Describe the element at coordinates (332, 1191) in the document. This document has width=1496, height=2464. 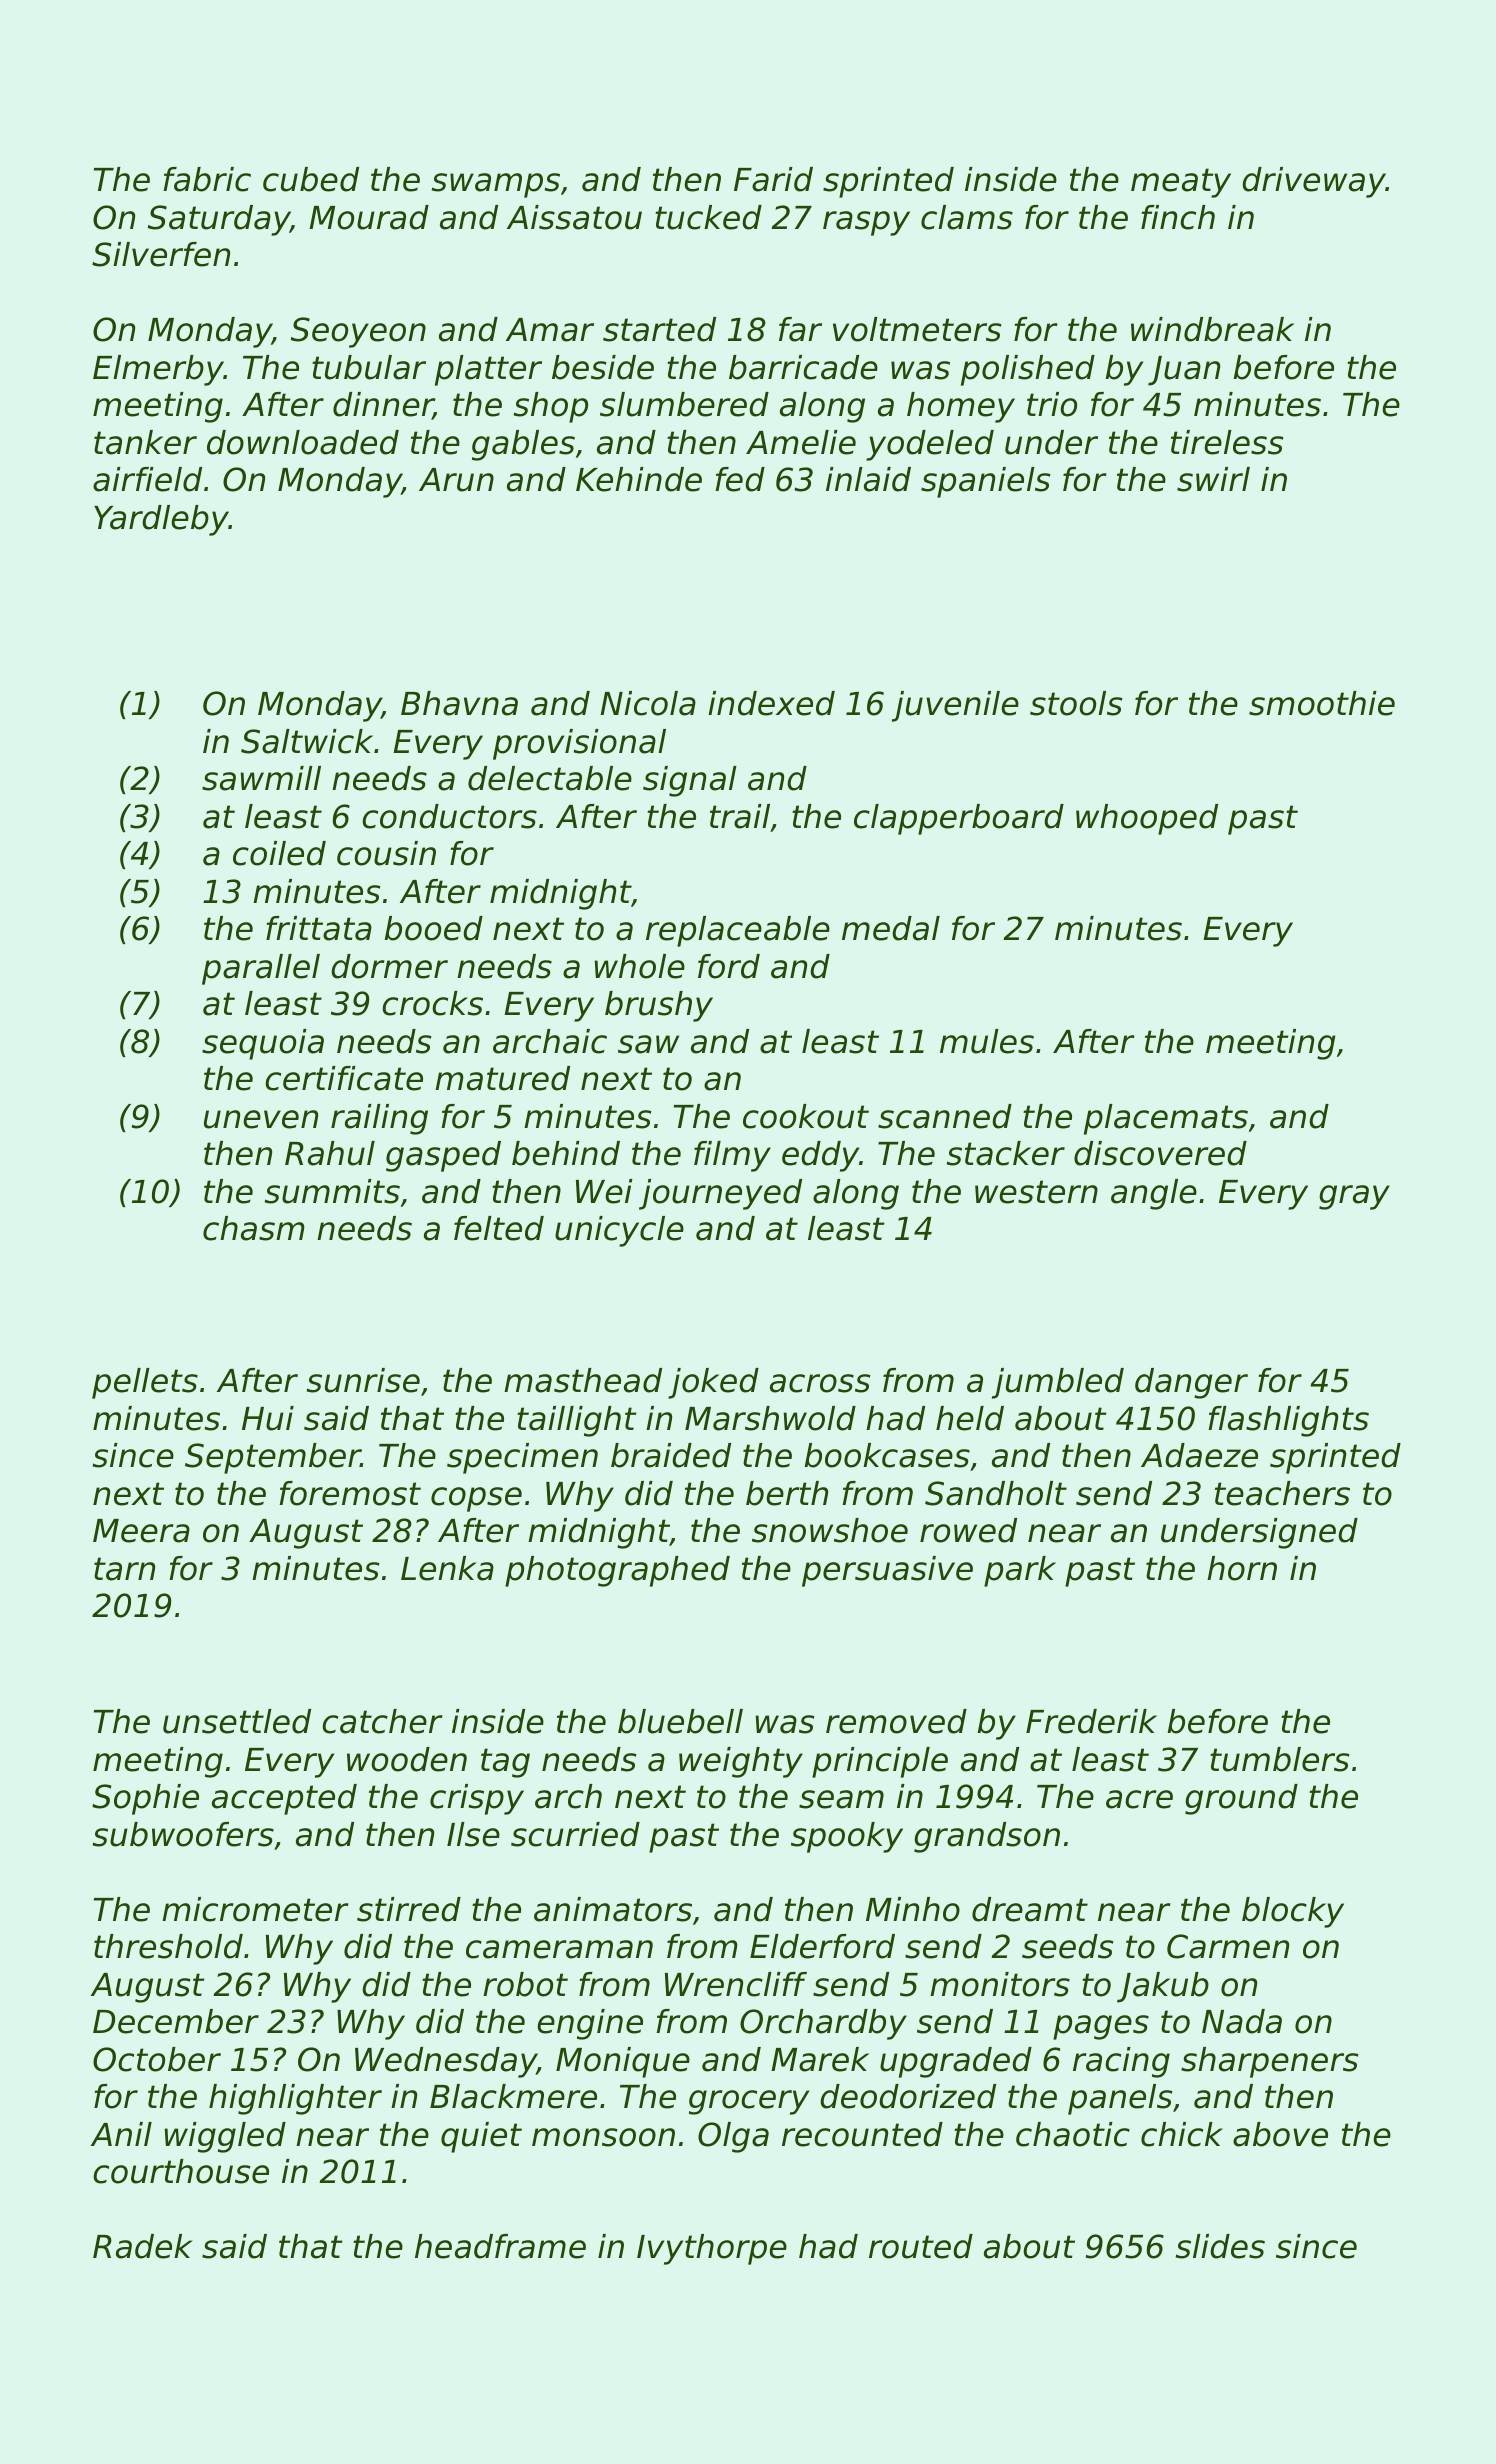
I see `summits` at that location.
